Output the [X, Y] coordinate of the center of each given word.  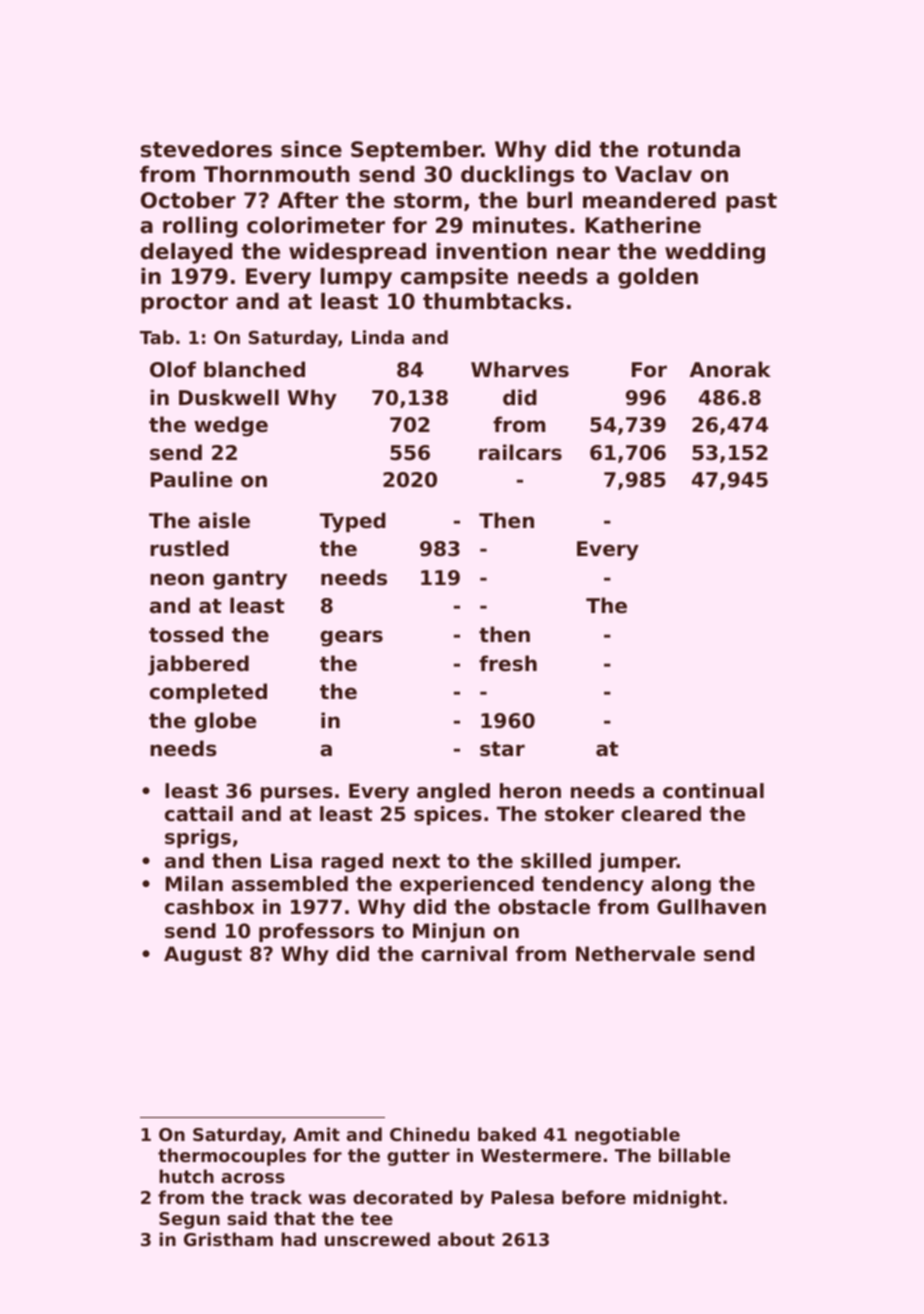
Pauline [191, 479]
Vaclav [653, 174]
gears [351, 638]
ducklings [517, 176]
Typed [353, 522]
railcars [520, 452]
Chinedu [429, 1134]
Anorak [730, 369]
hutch [186, 1176]
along [681, 885]
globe [225, 722]
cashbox [209, 907]
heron [530, 791]
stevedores [206, 149]
